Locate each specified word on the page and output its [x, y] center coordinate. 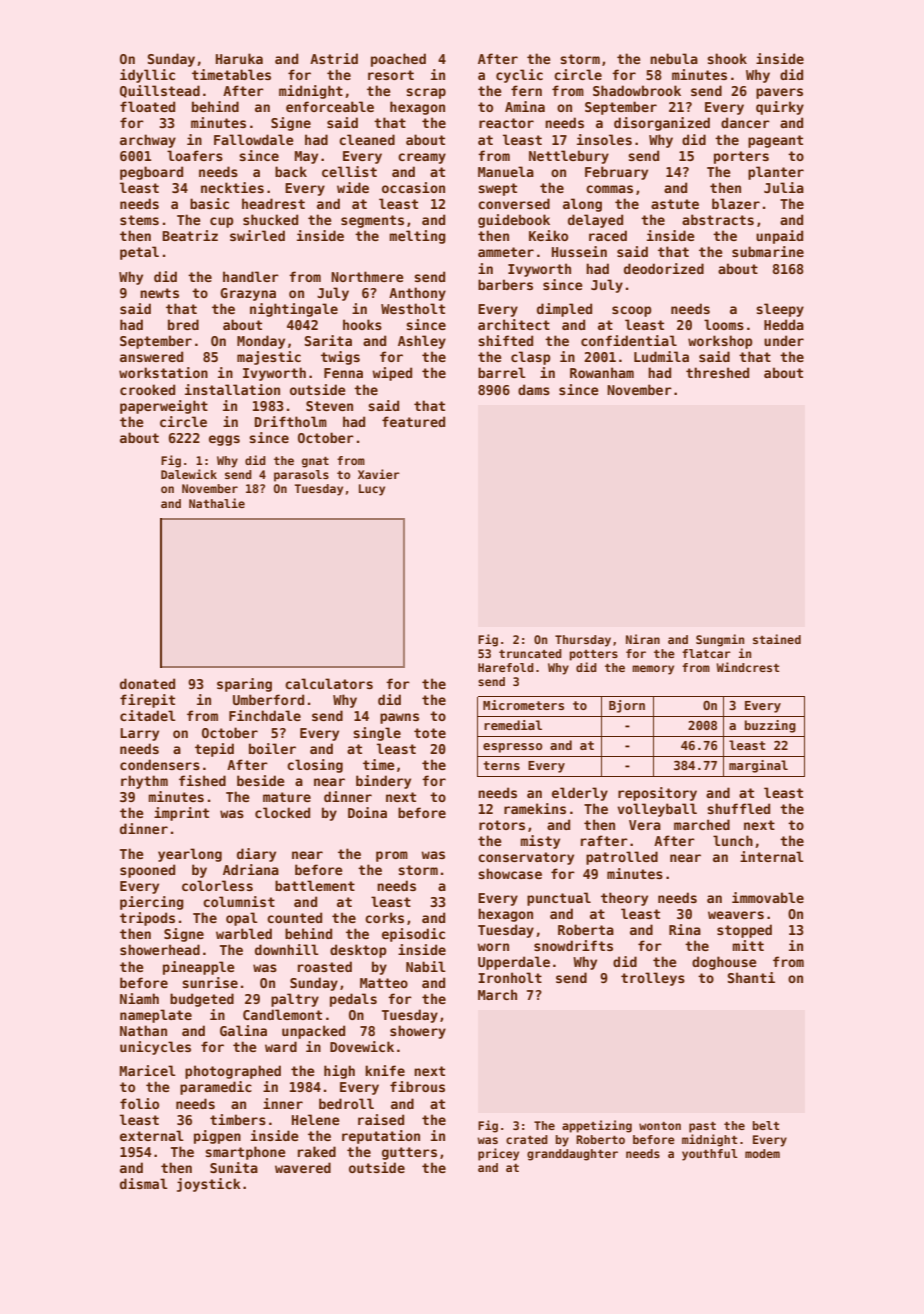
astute [675, 204]
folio [139, 1103]
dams [534, 389]
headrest [273, 203]
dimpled [564, 310]
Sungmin [720, 640]
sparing [244, 685]
